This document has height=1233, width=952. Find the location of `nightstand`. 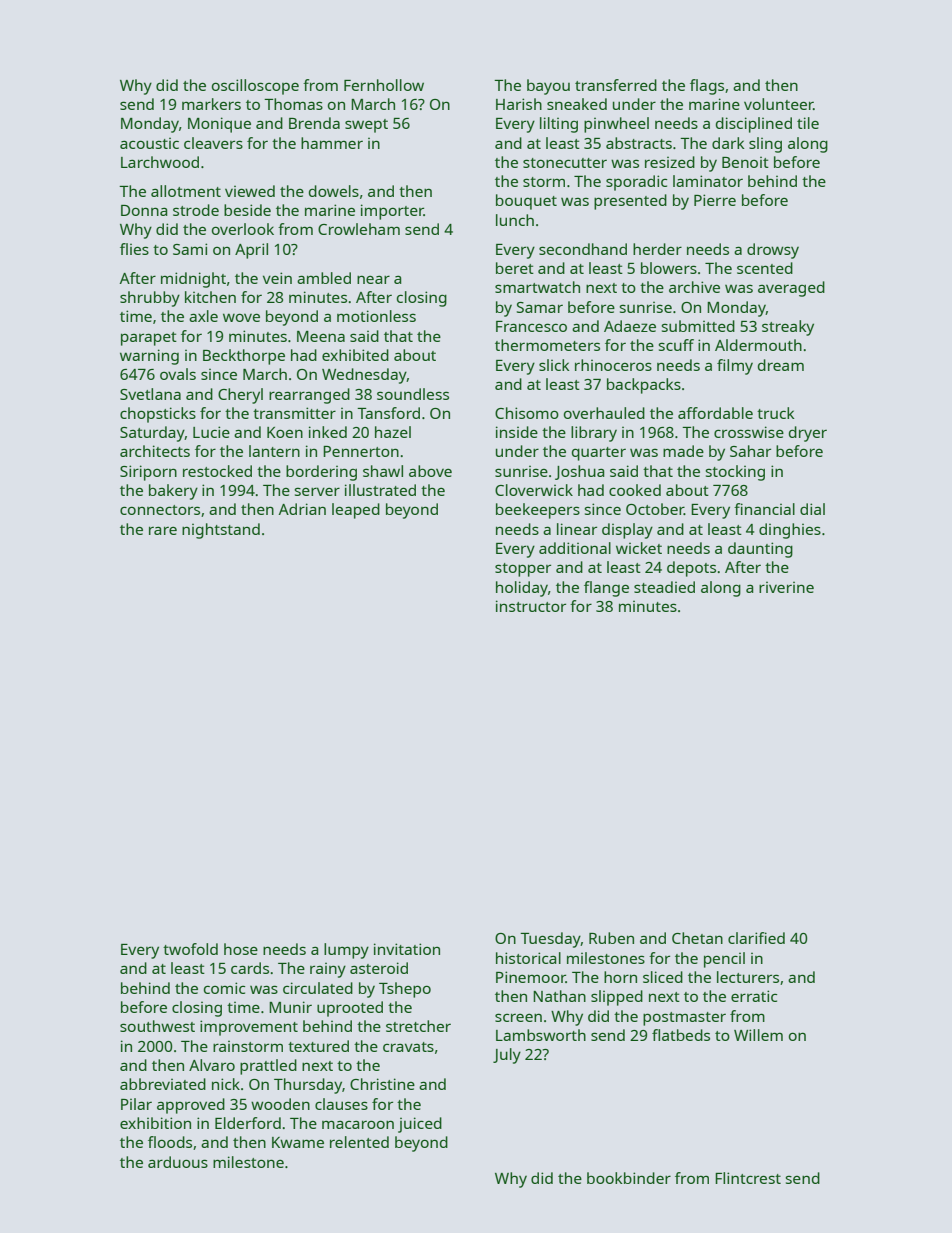

nightstand is located at coordinates (221, 531).
